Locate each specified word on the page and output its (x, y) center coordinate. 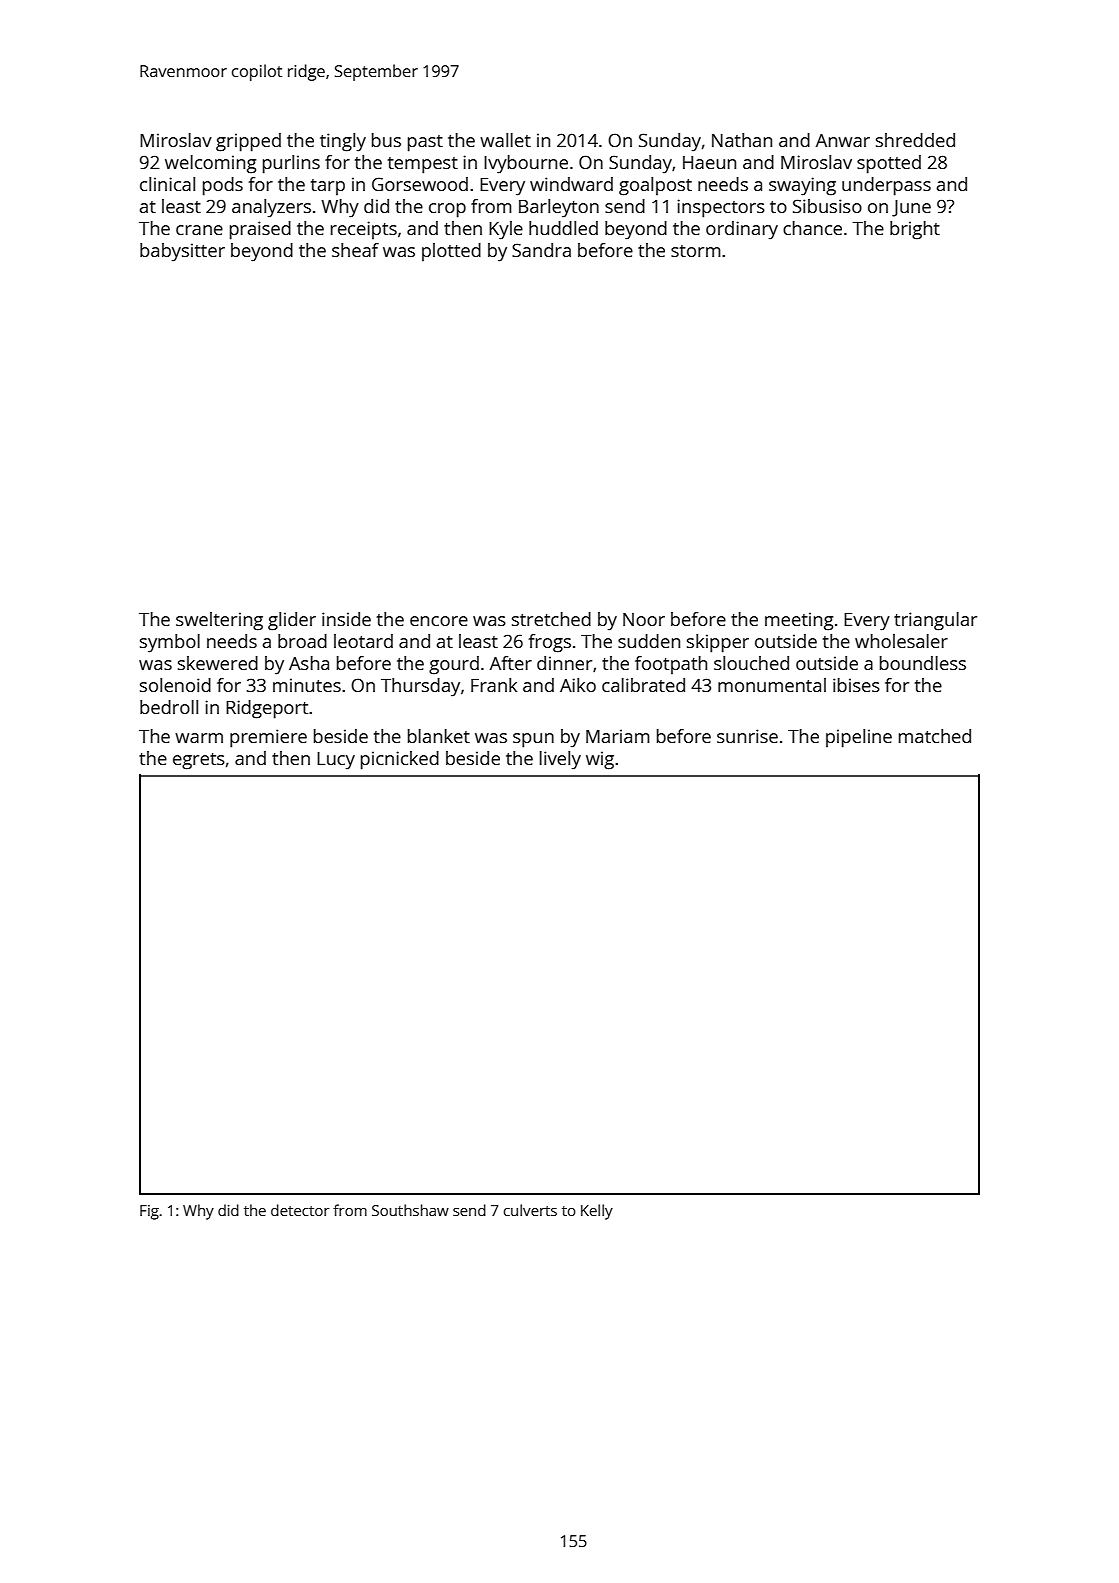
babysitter (182, 252)
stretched (551, 619)
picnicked (400, 760)
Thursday (420, 687)
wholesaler (901, 641)
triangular (935, 621)
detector (300, 1210)
